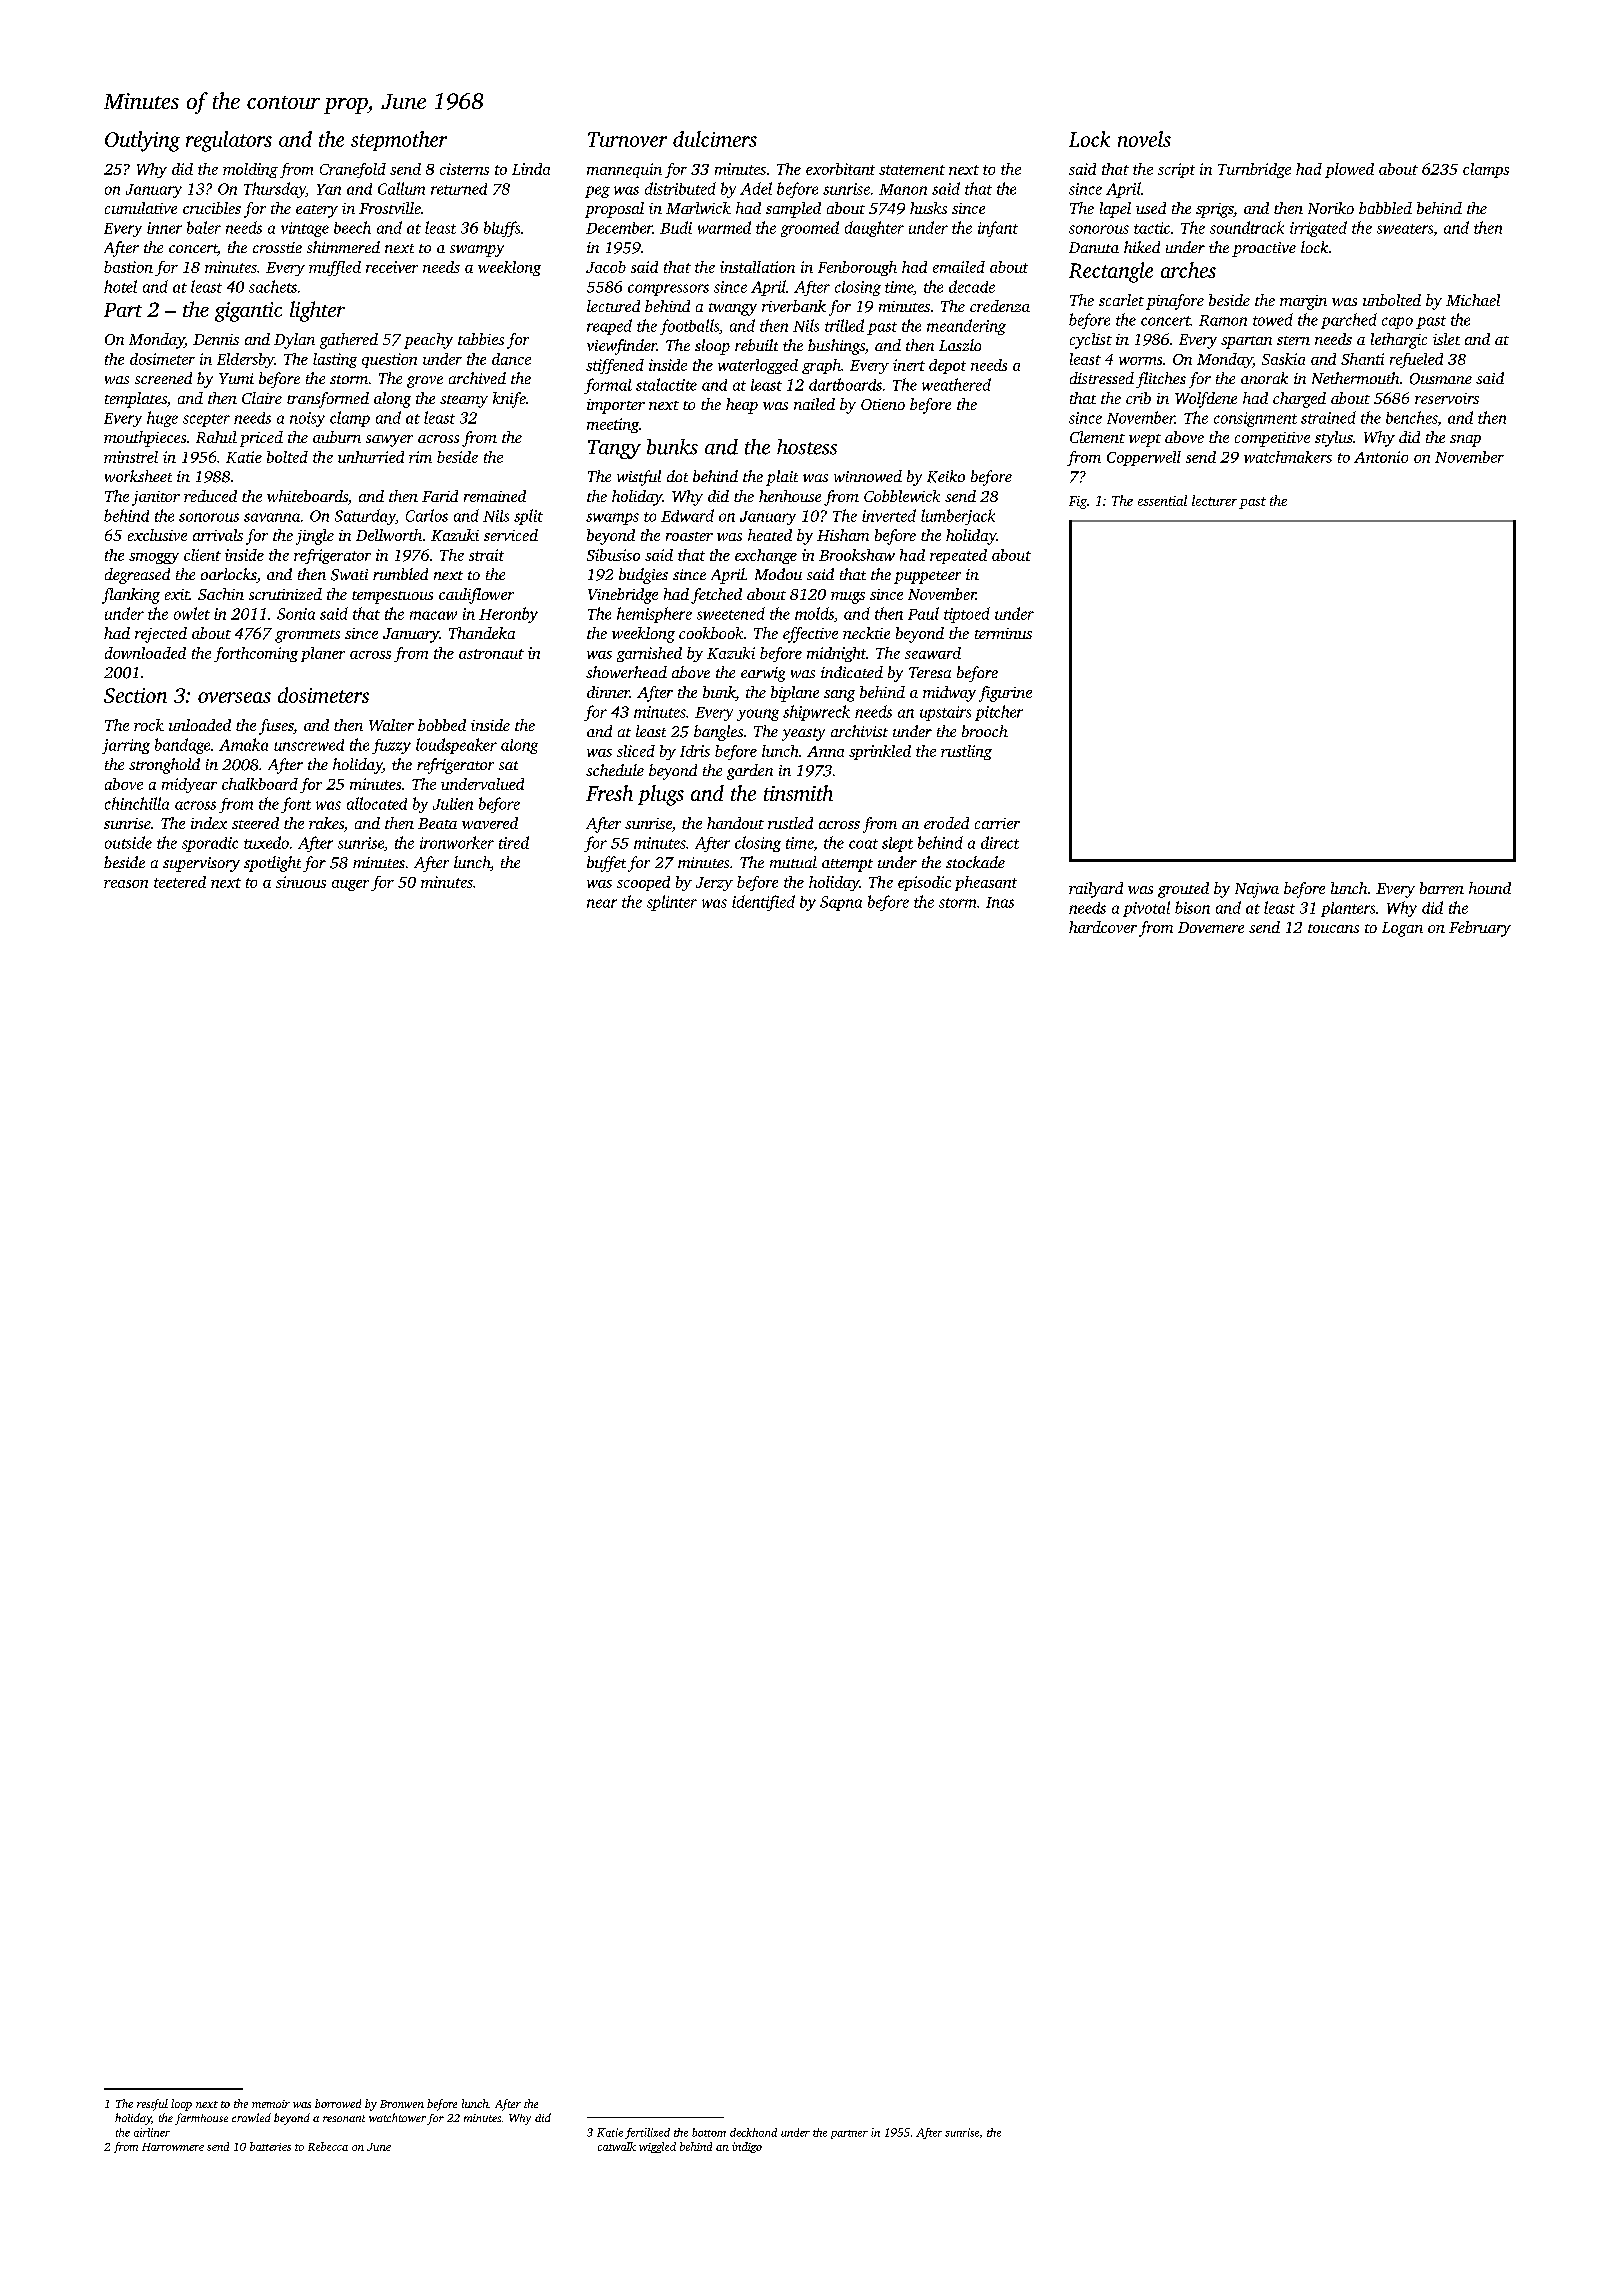 The width and height of the image is (1620, 2292). Describe the element at coordinates (350, 885) in the image. I see `auger` at that location.
